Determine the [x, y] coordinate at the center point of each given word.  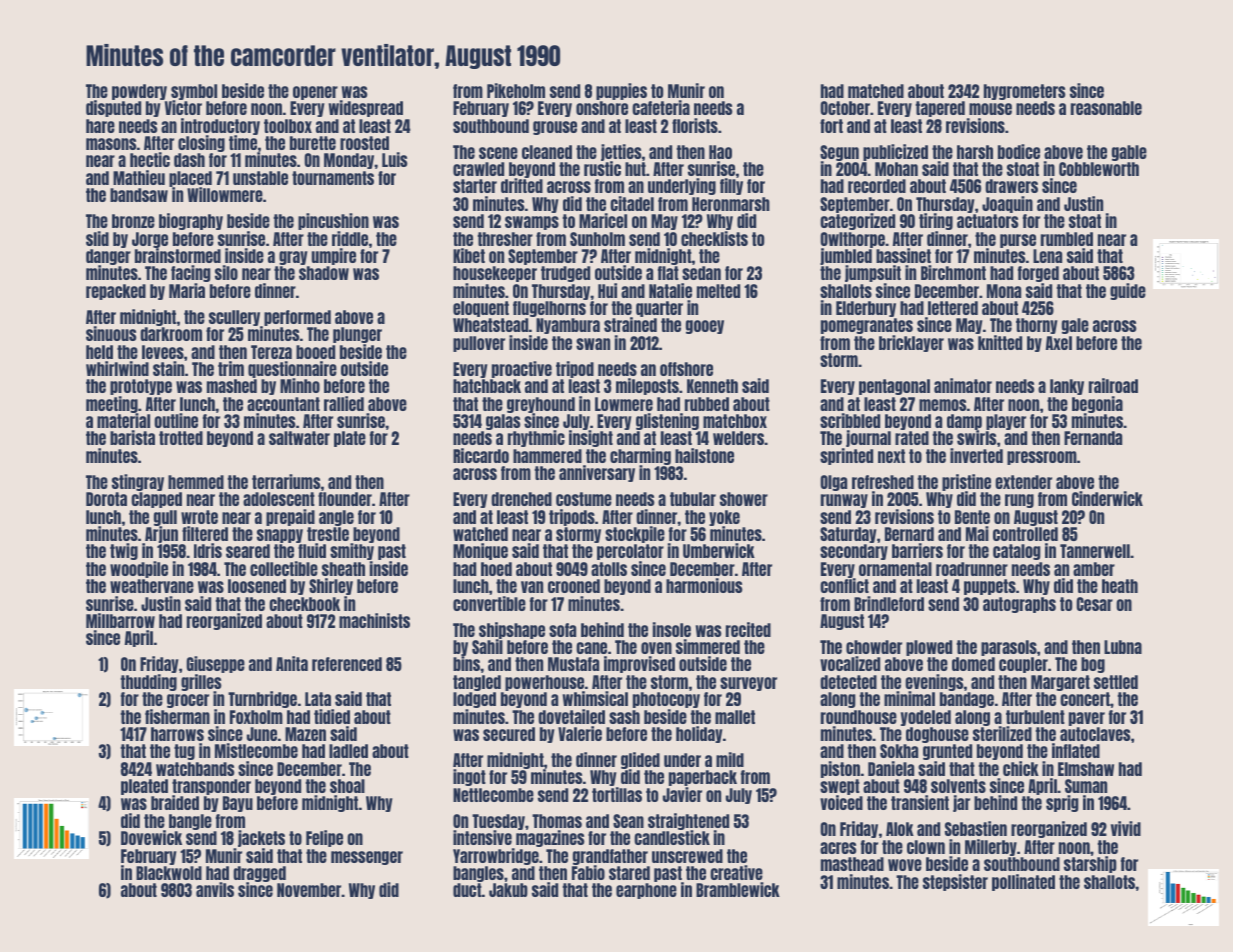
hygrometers [1024, 92]
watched [480, 534]
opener [315, 93]
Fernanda [1093, 438]
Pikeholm [516, 90]
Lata [318, 699]
